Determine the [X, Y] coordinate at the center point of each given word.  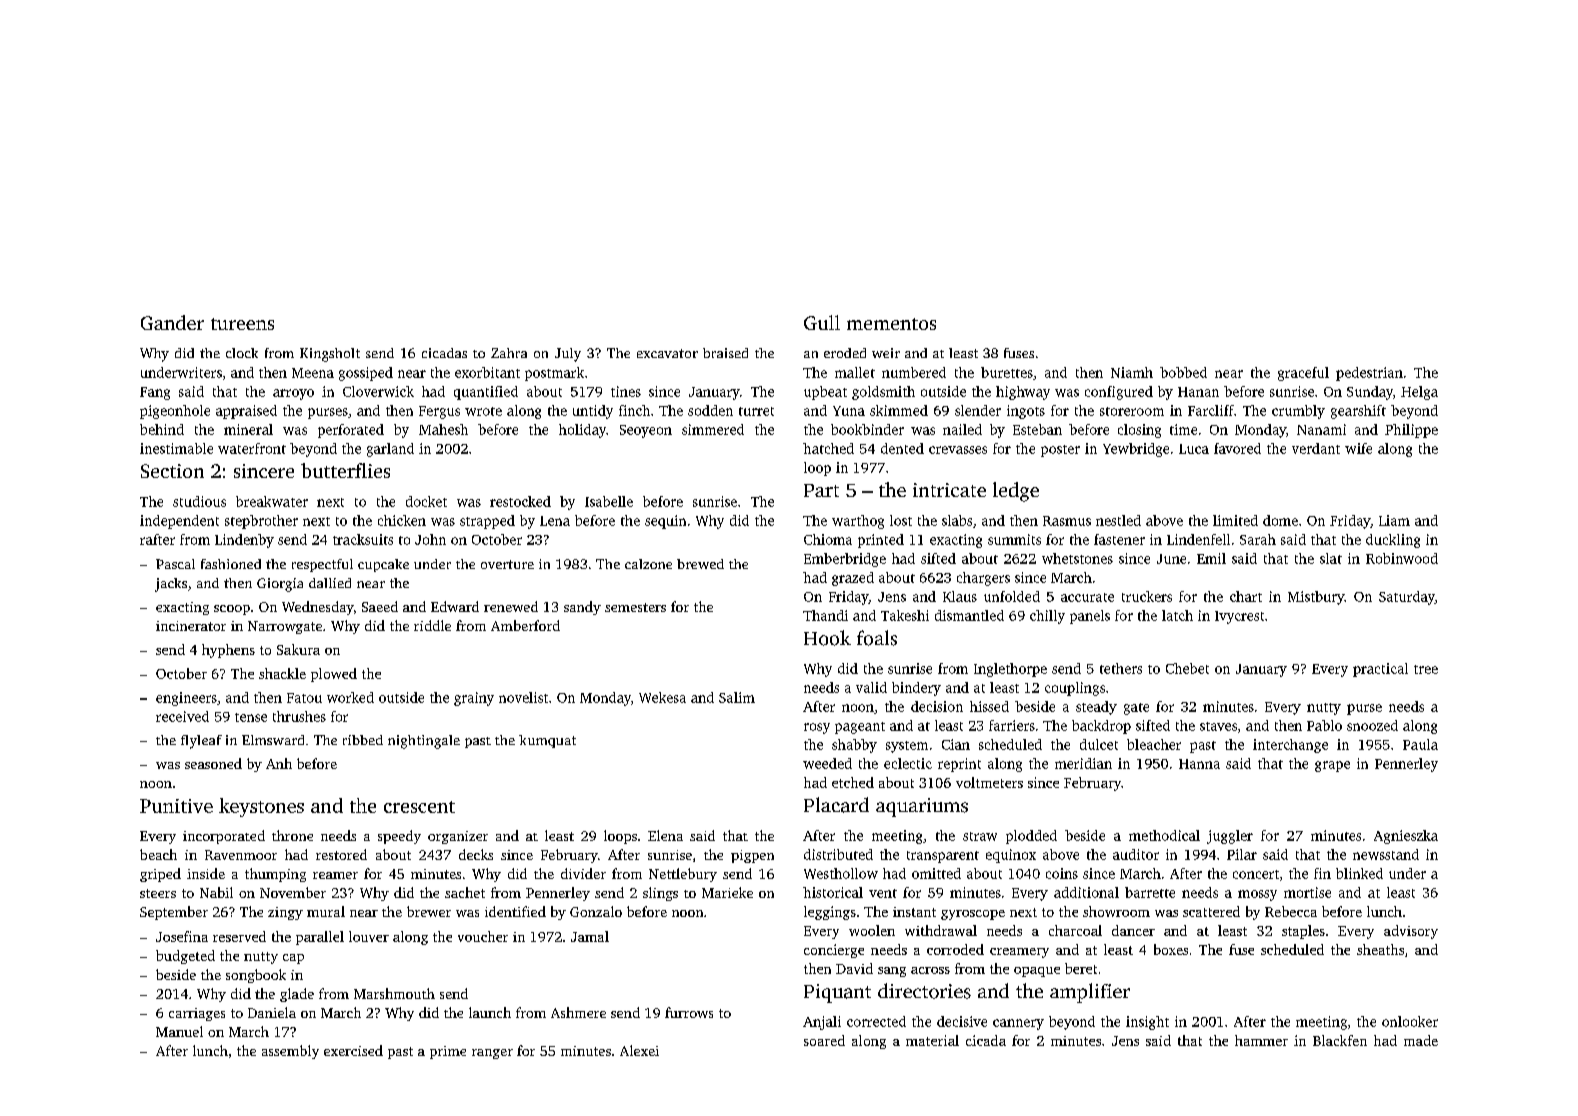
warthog [858, 522]
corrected [876, 1021]
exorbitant [487, 372]
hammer [1261, 1040]
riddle [432, 625]
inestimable [176, 448]
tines [626, 391]
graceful [1303, 374]
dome [1280, 520]
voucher [483, 936]
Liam [1394, 520]
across [930, 970]
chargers [983, 579]
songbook [256, 976]
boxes [1171, 949]
